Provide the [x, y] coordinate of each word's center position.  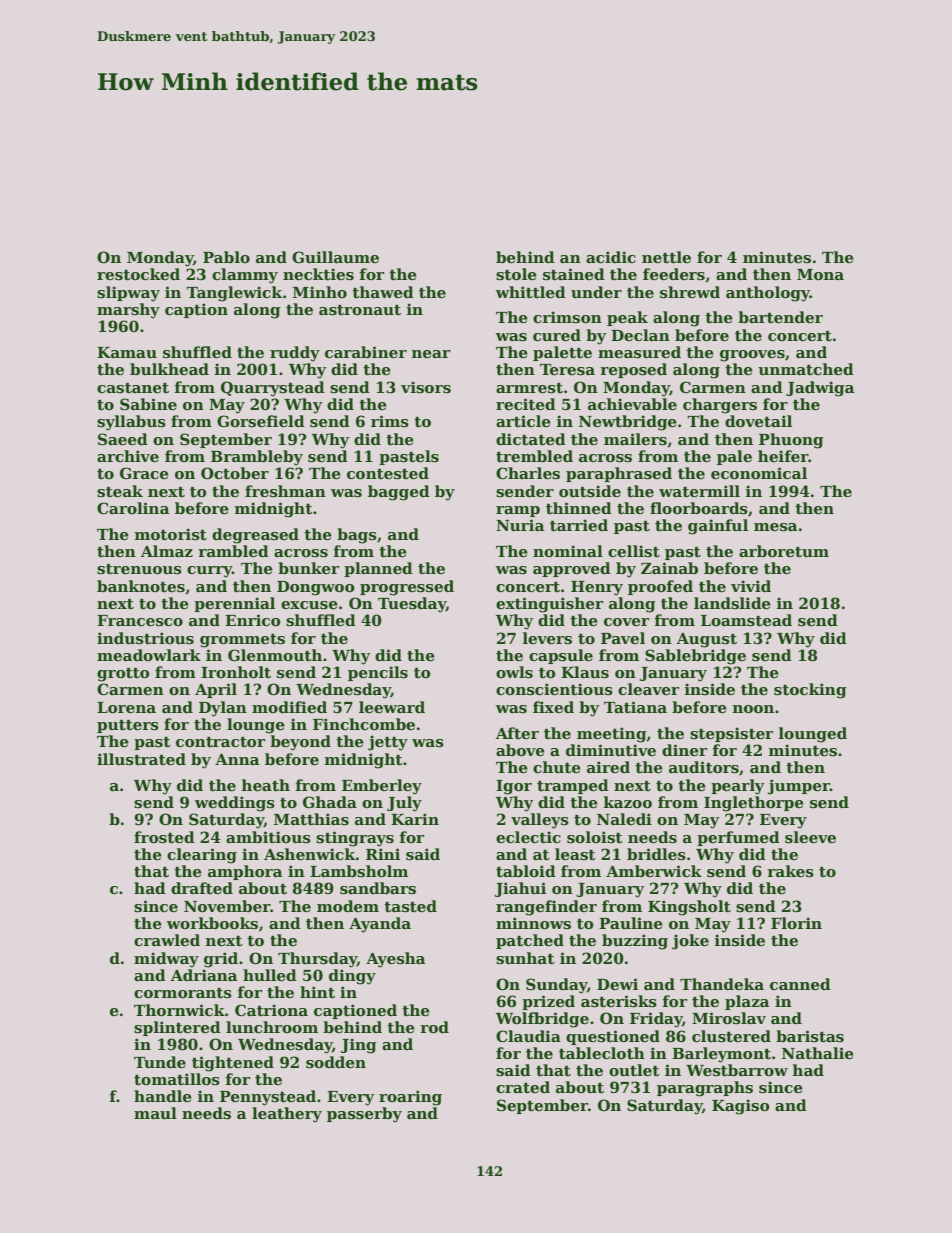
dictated [531, 439]
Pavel [623, 638]
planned [378, 569]
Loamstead [746, 620]
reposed [633, 370]
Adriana [204, 975]
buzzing [635, 942]
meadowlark [149, 655]
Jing [359, 1046]
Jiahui [520, 889]
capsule [561, 656]
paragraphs [705, 1089]
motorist [171, 534]
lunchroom [272, 1027]
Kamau [127, 352]
